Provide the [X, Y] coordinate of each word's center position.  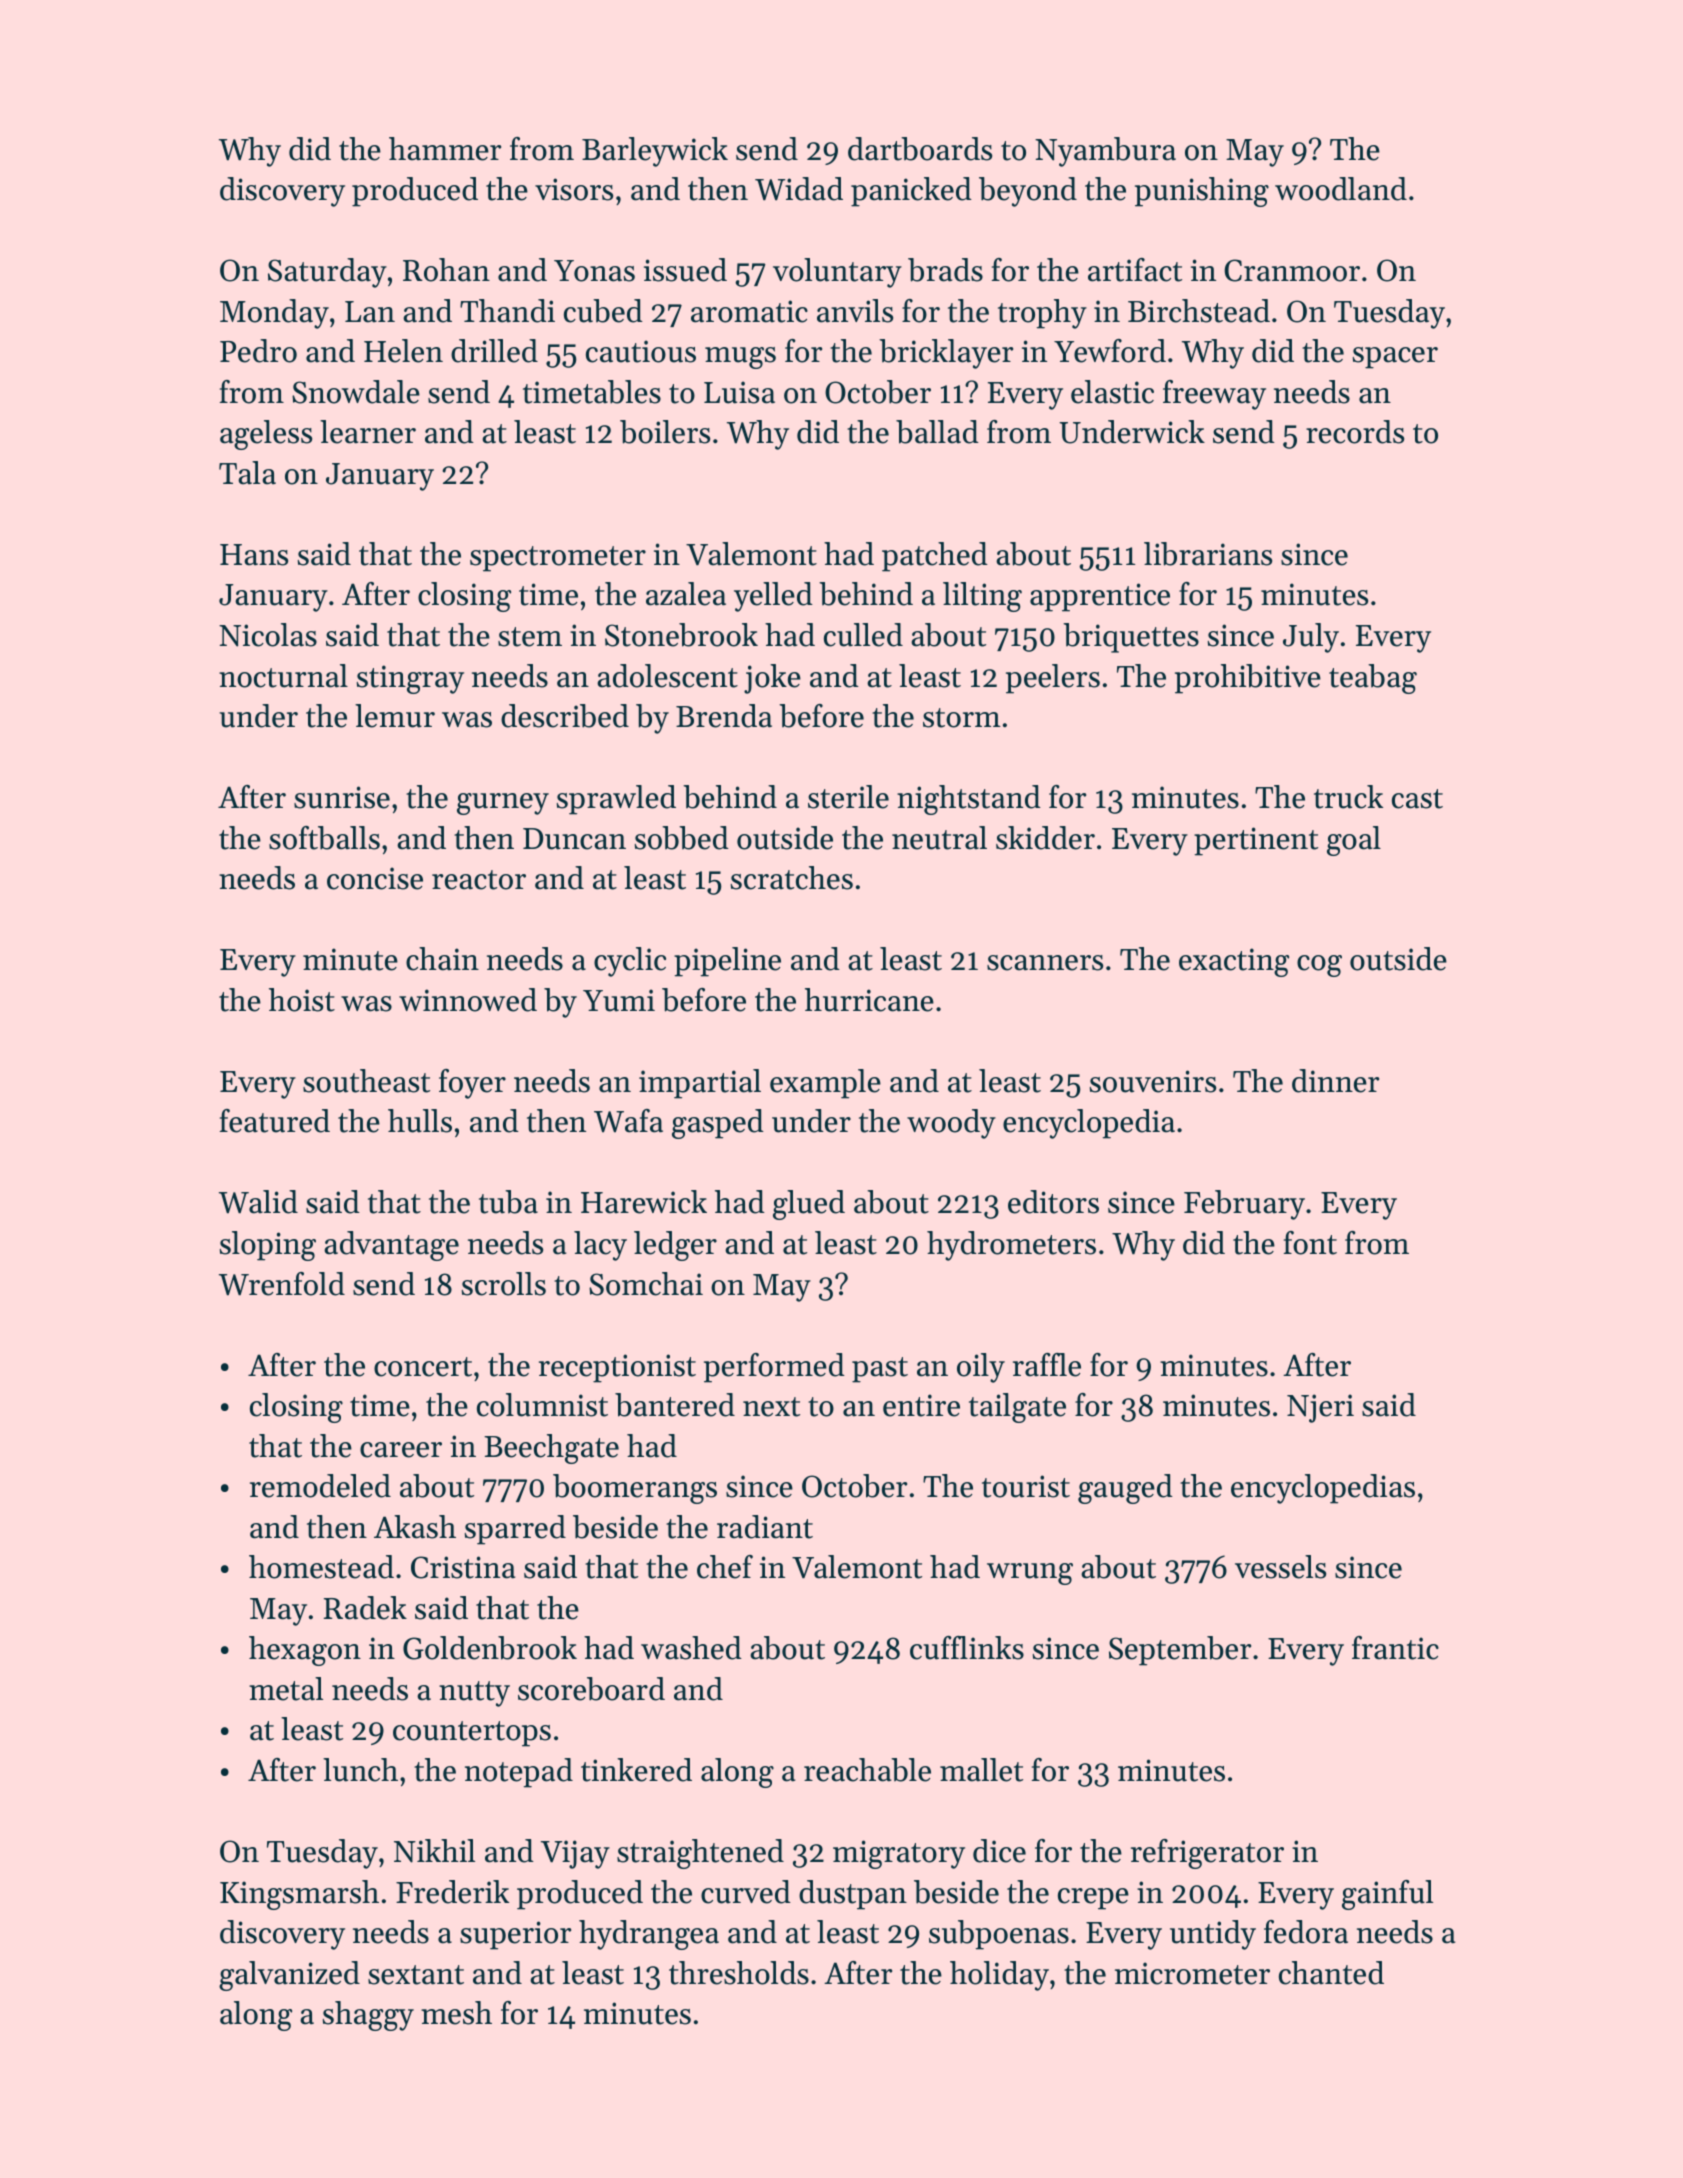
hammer [445, 149]
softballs [324, 838]
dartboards [920, 149]
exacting [1234, 962]
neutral [939, 838]
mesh [456, 2013]
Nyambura [1105, 152]
